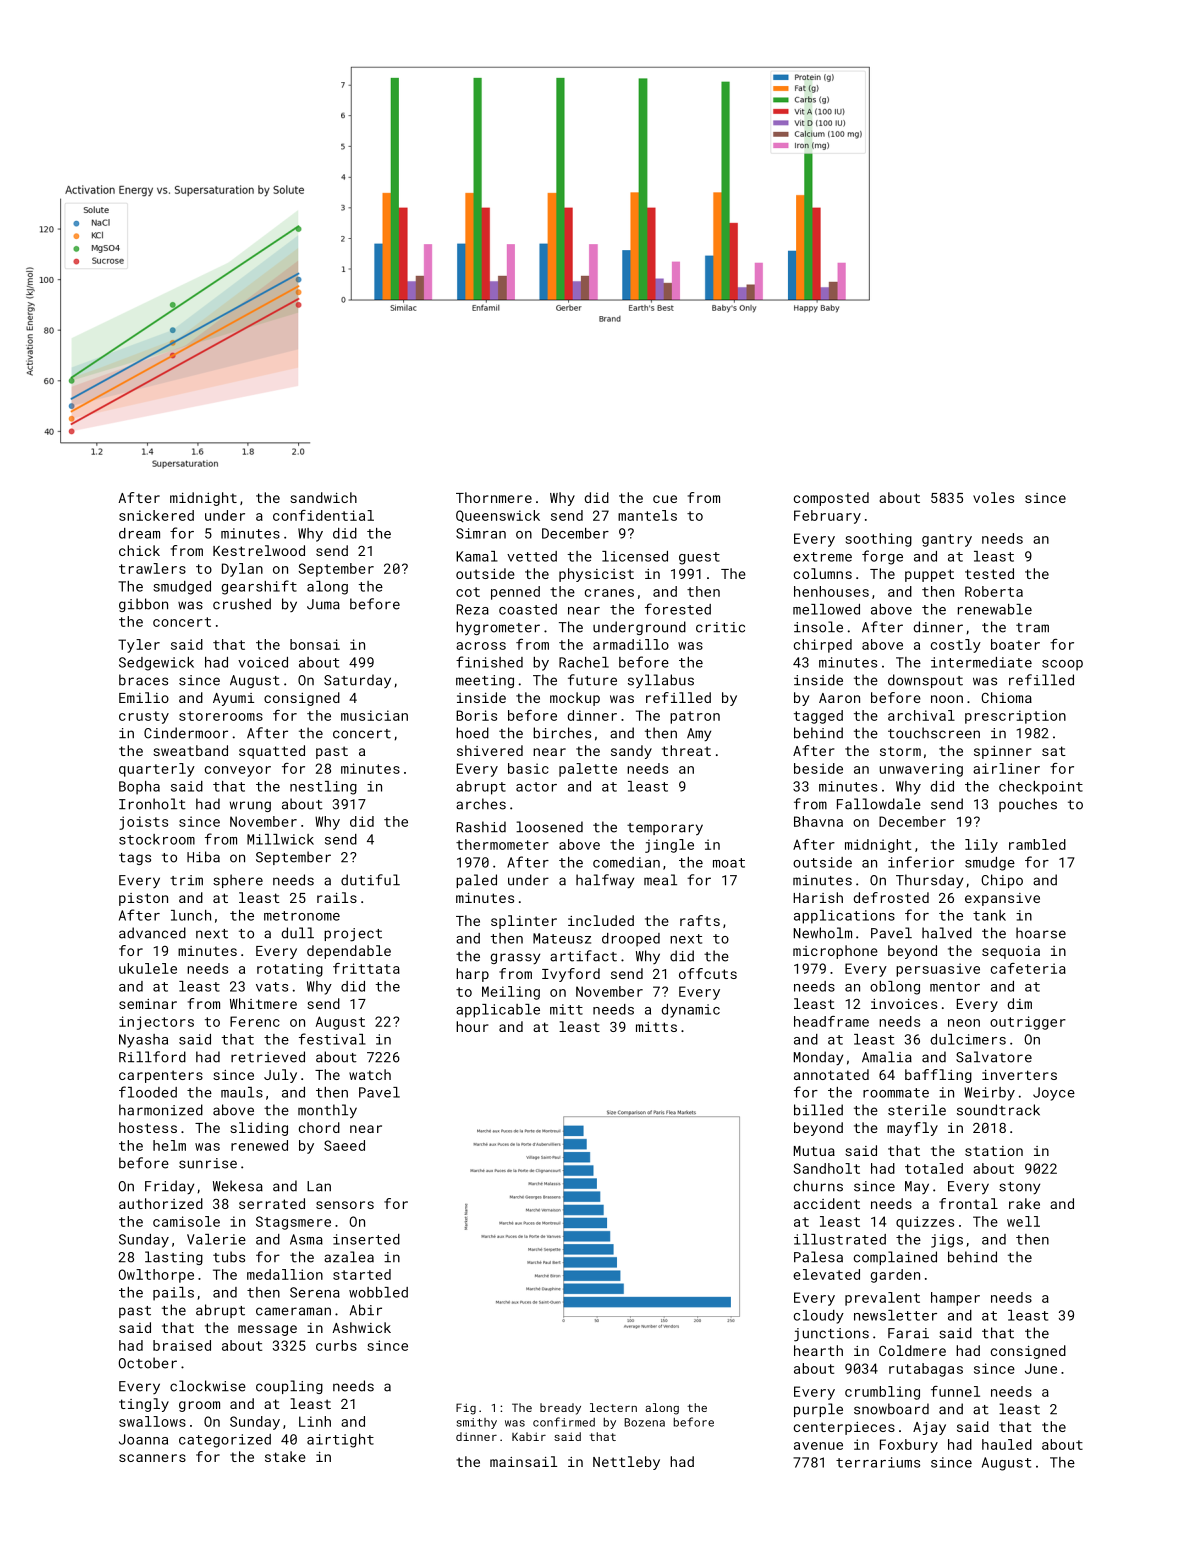 This image has width=1204, height=1559. I want to click on Millwick, so click(280, 839).
